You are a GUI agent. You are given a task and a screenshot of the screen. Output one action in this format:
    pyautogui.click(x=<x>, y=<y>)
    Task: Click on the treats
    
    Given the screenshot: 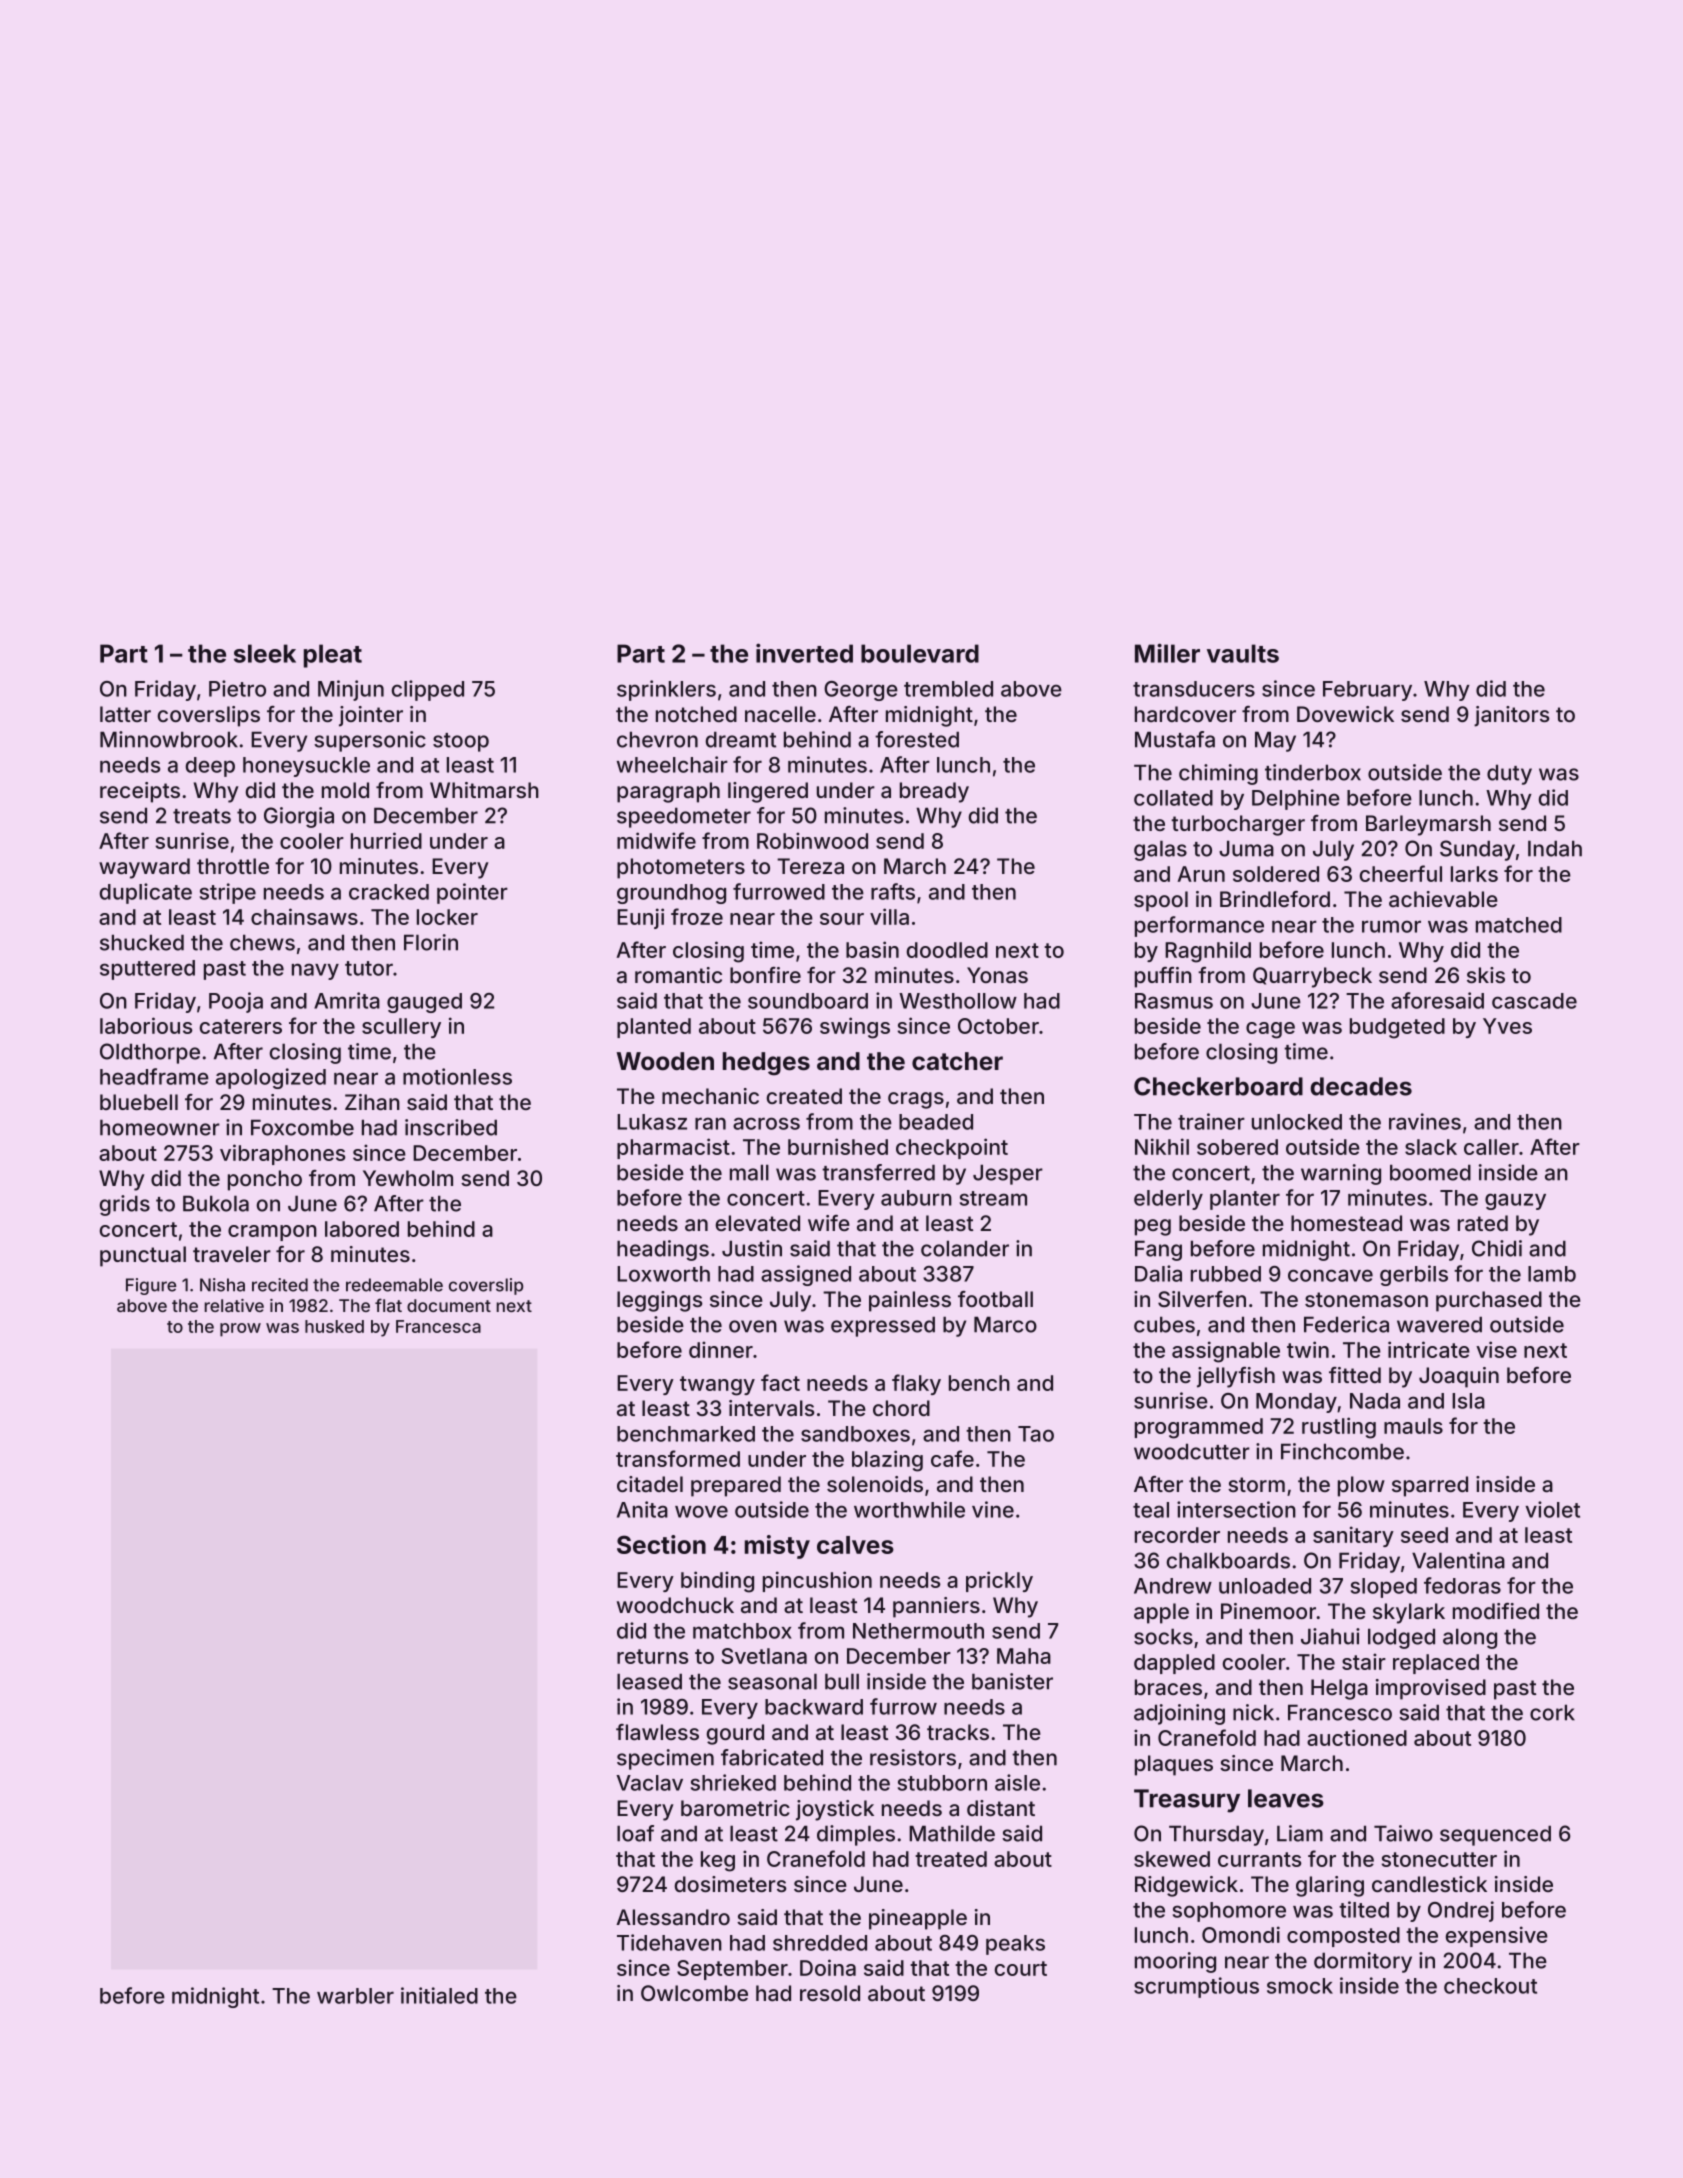 What is the action you would take?
    pyautogui.click(x=202, y=816)
